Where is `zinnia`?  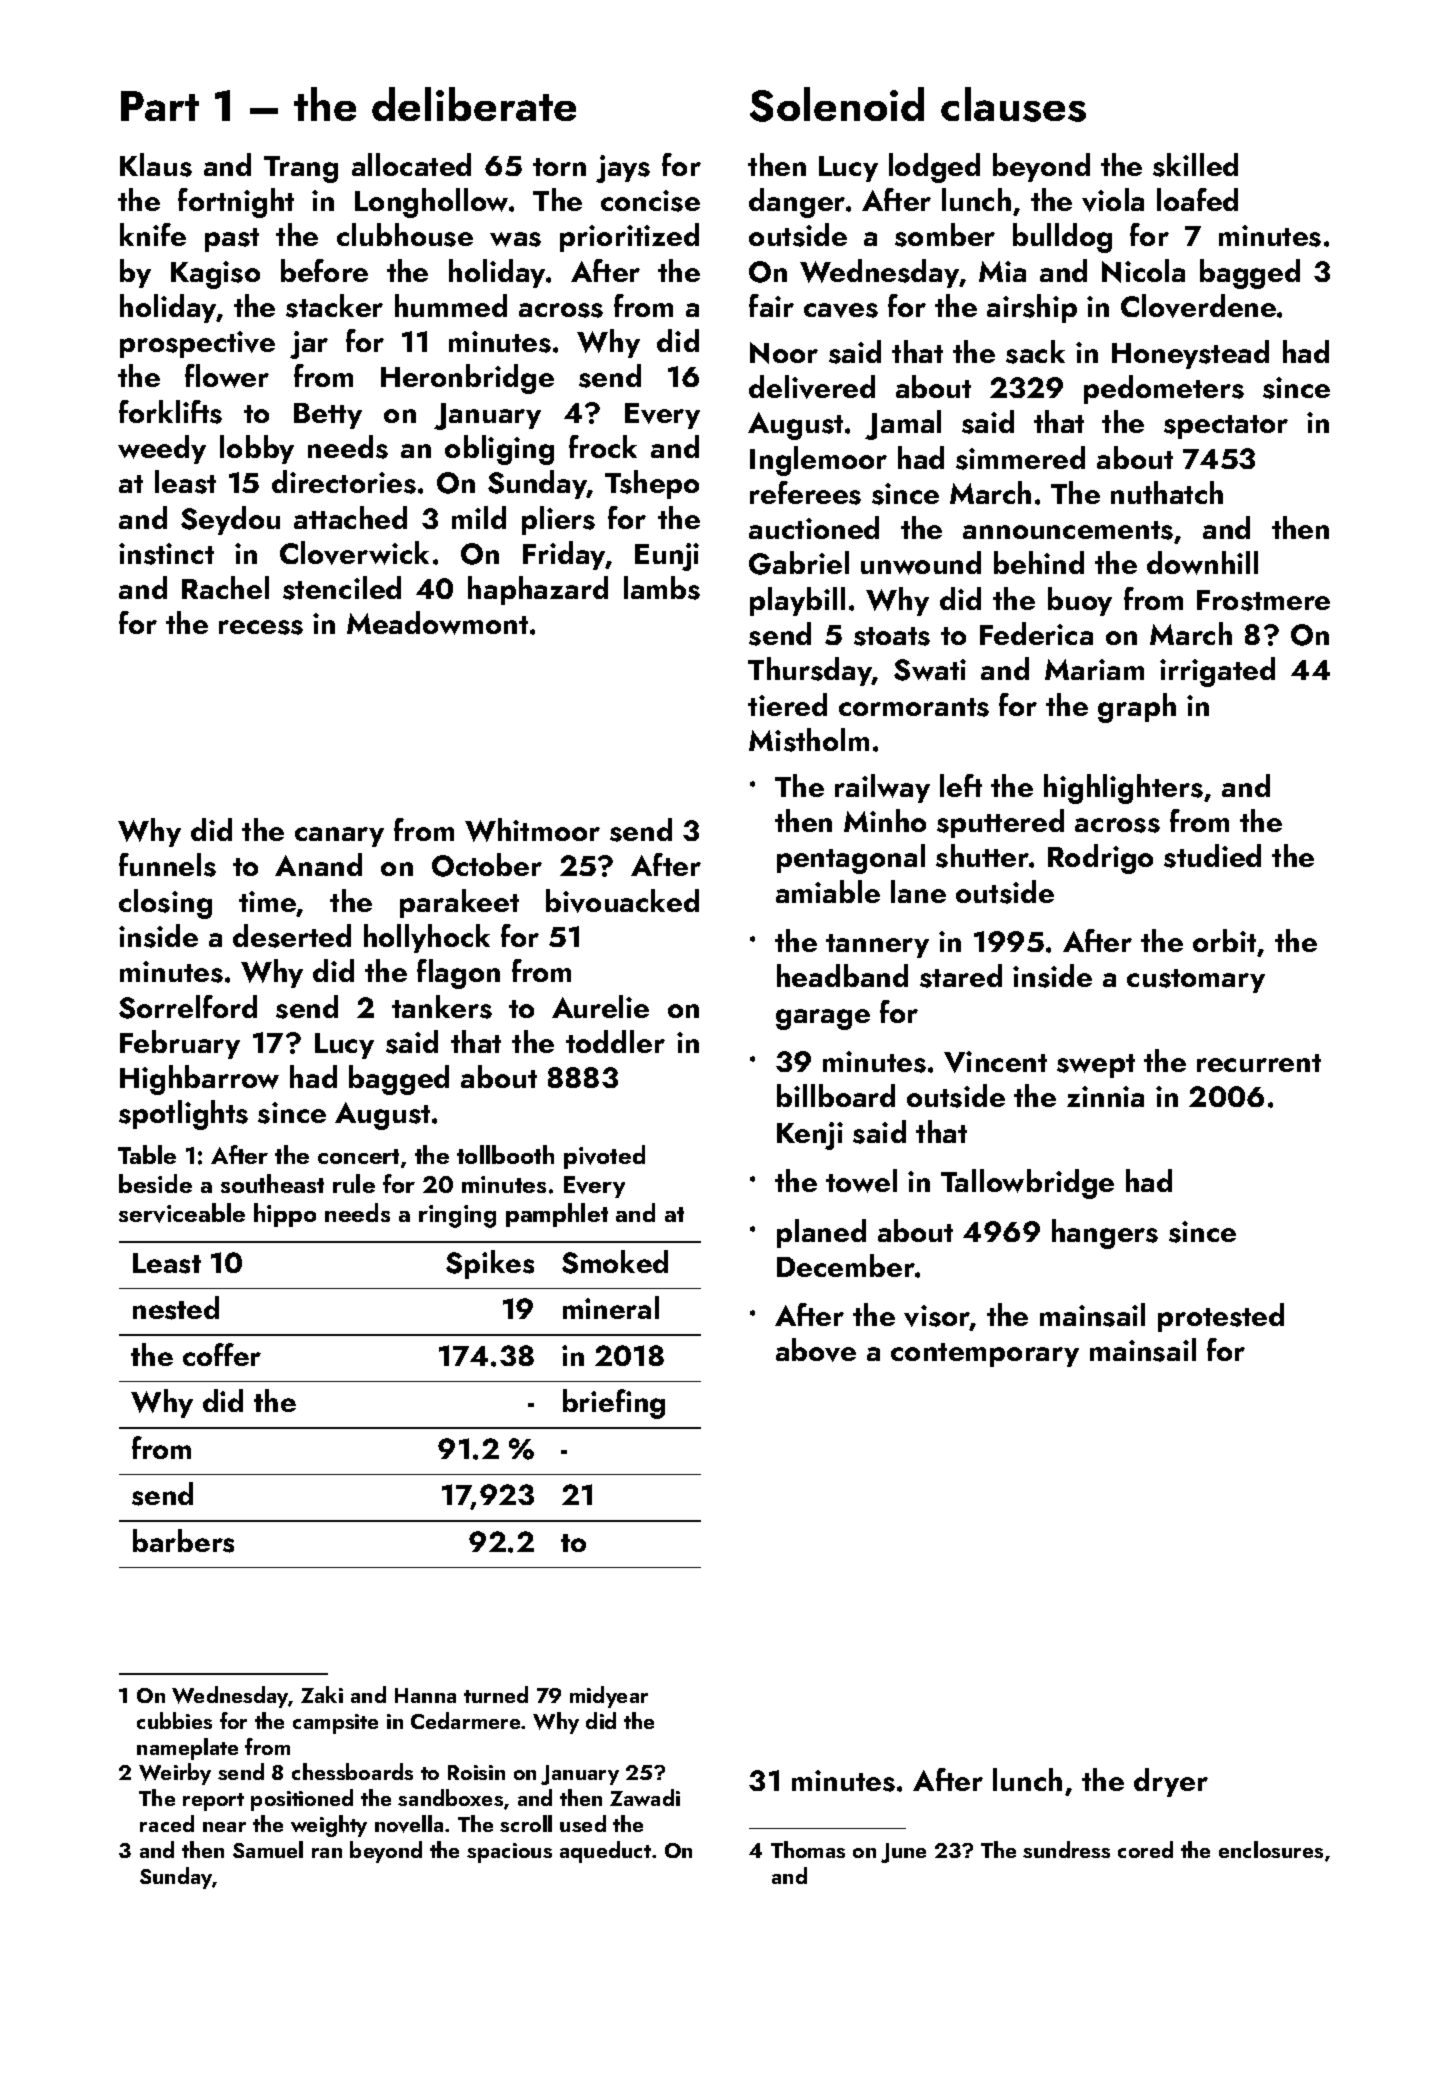 zinnia is located at coordinates (1105, 1096).
